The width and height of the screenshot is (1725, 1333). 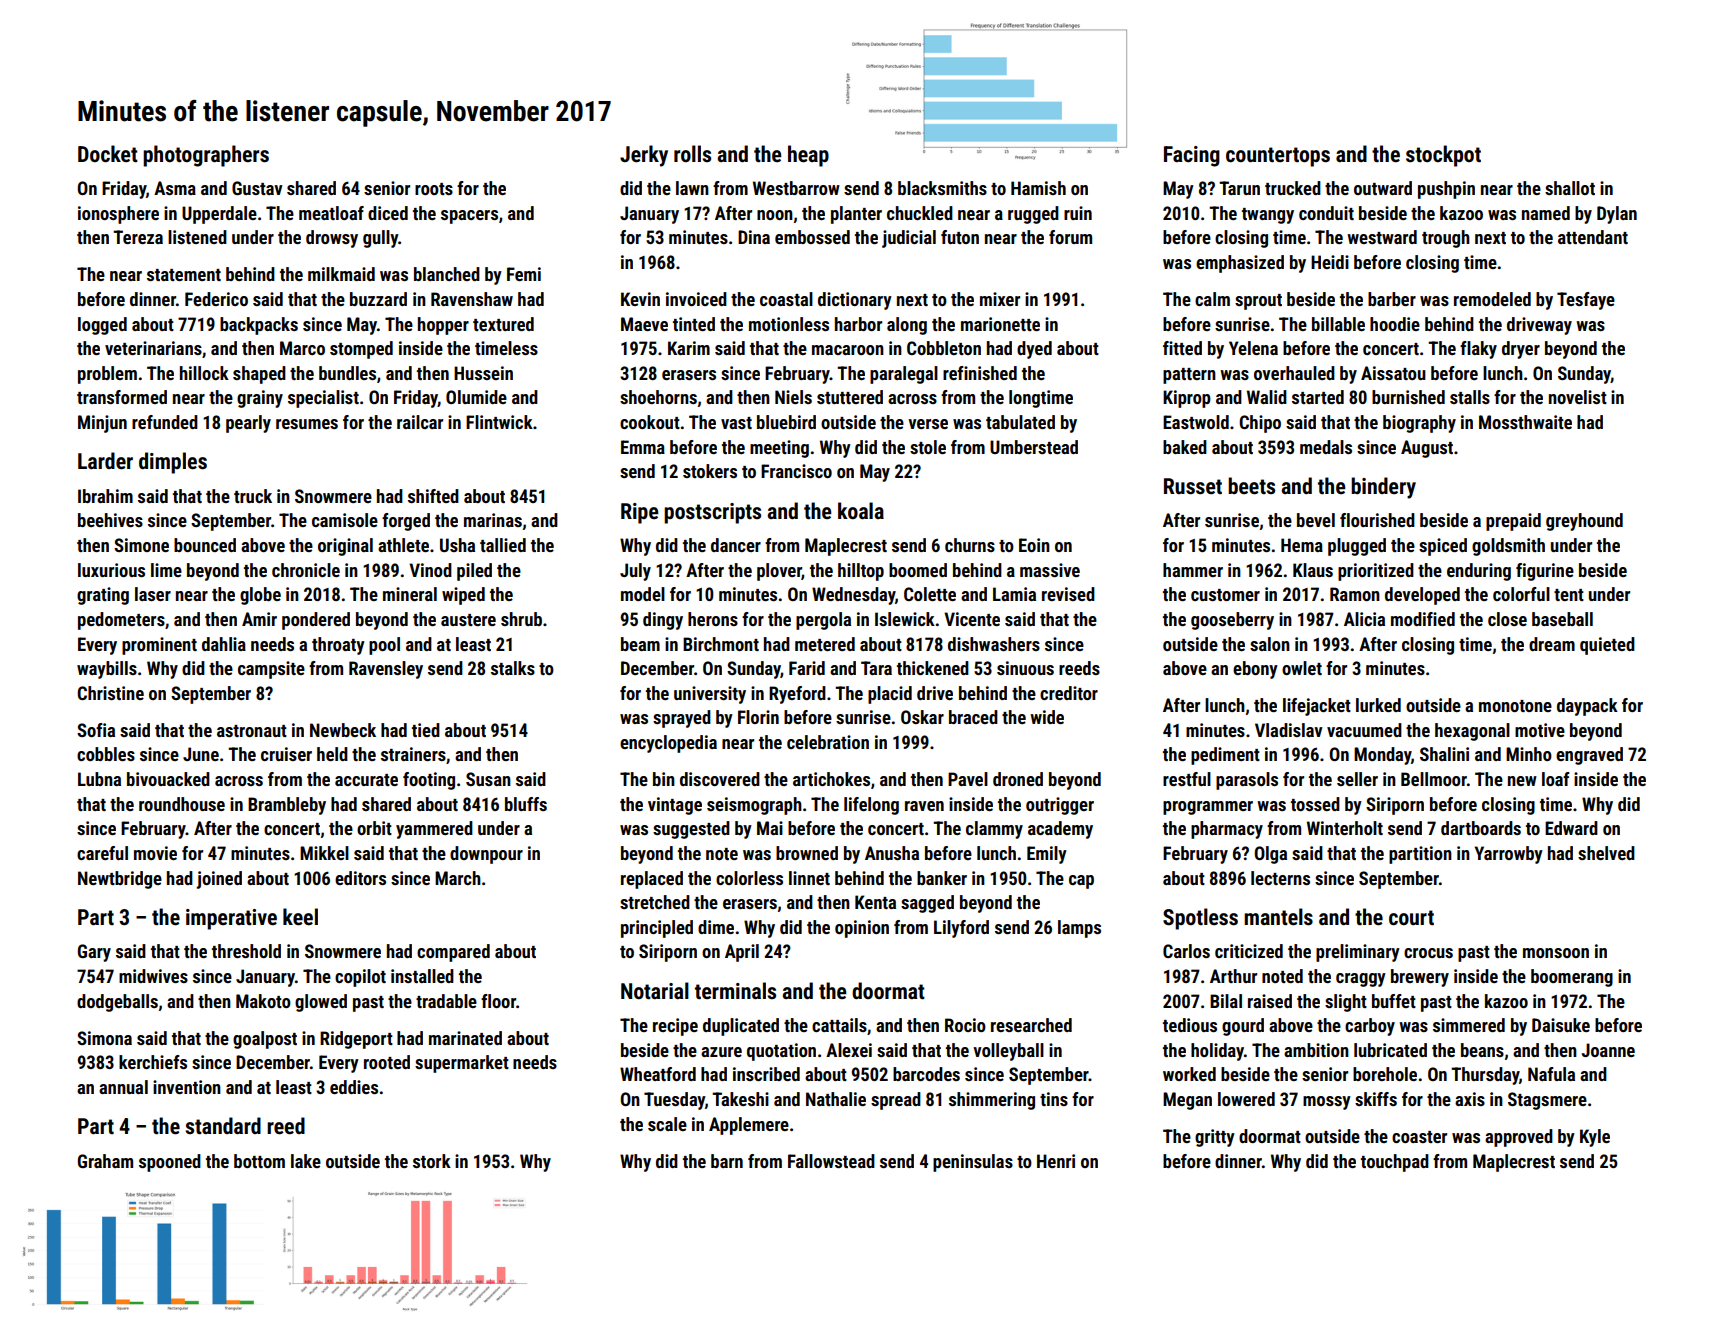 What do you see at coordinates (861, 510) in the screenshot?
I see `koala` at bounding box center [861, 510].
